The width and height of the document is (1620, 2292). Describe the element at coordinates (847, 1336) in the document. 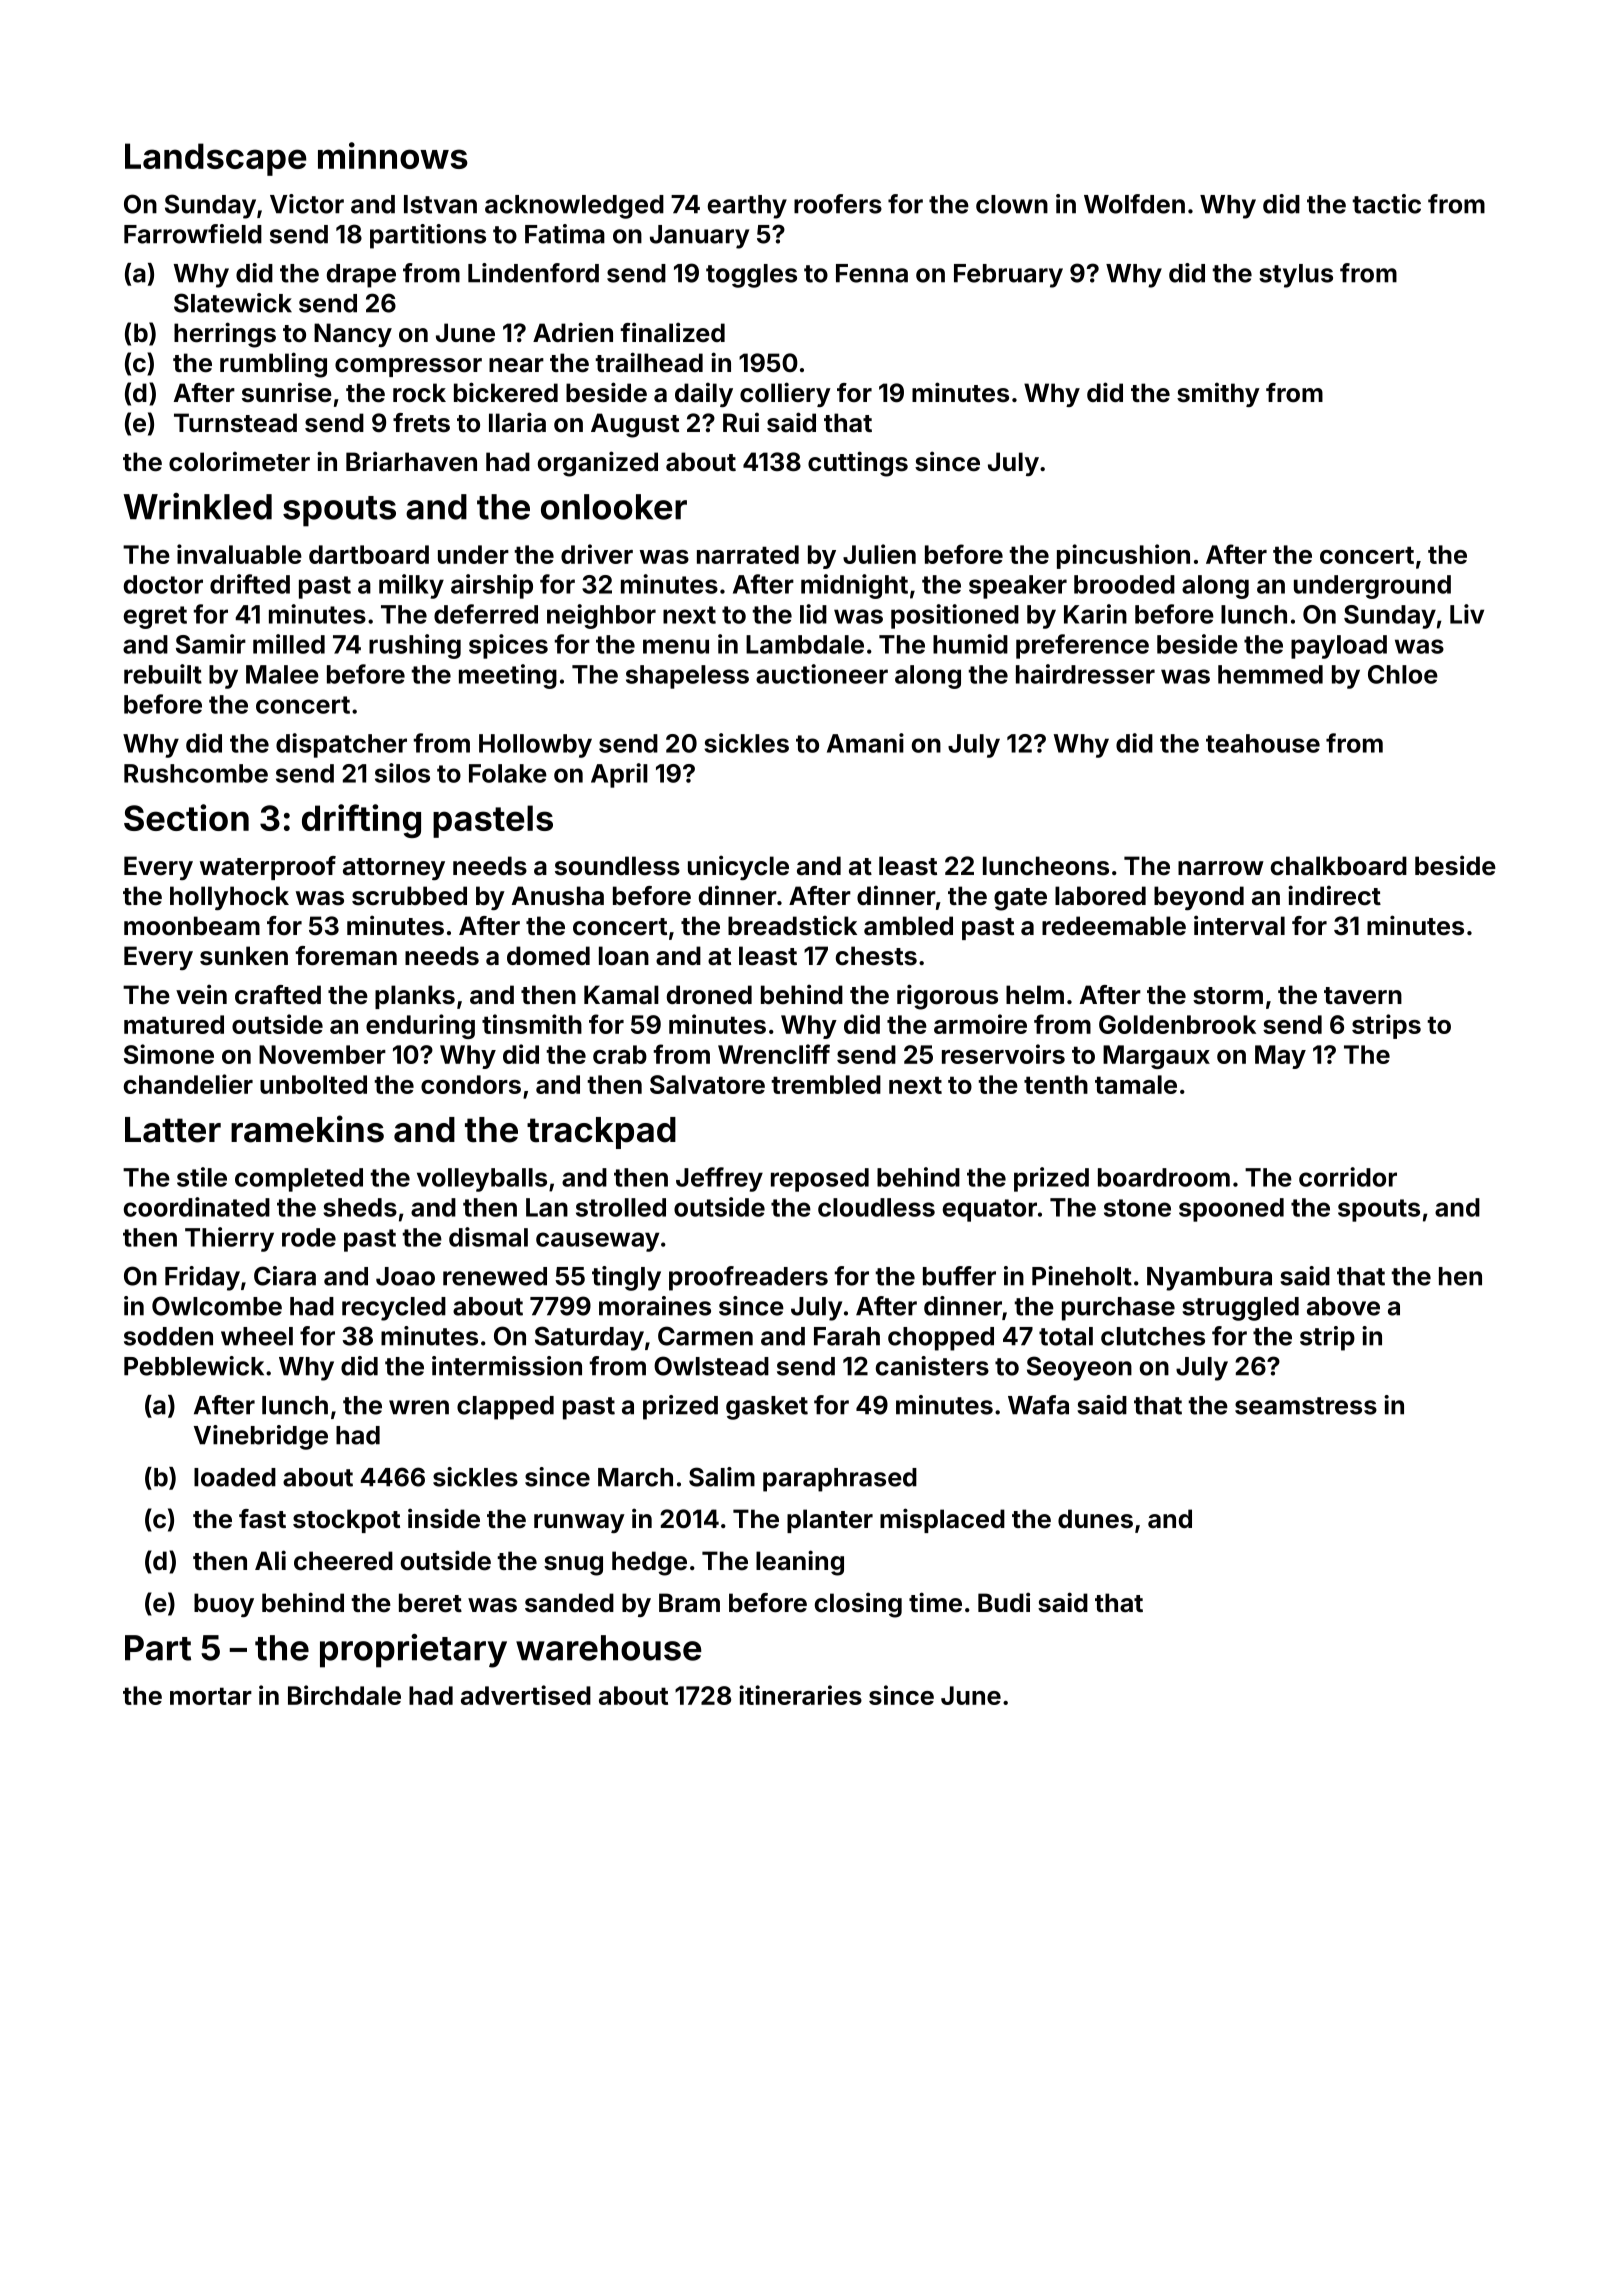

I see `Farah` at that location.
